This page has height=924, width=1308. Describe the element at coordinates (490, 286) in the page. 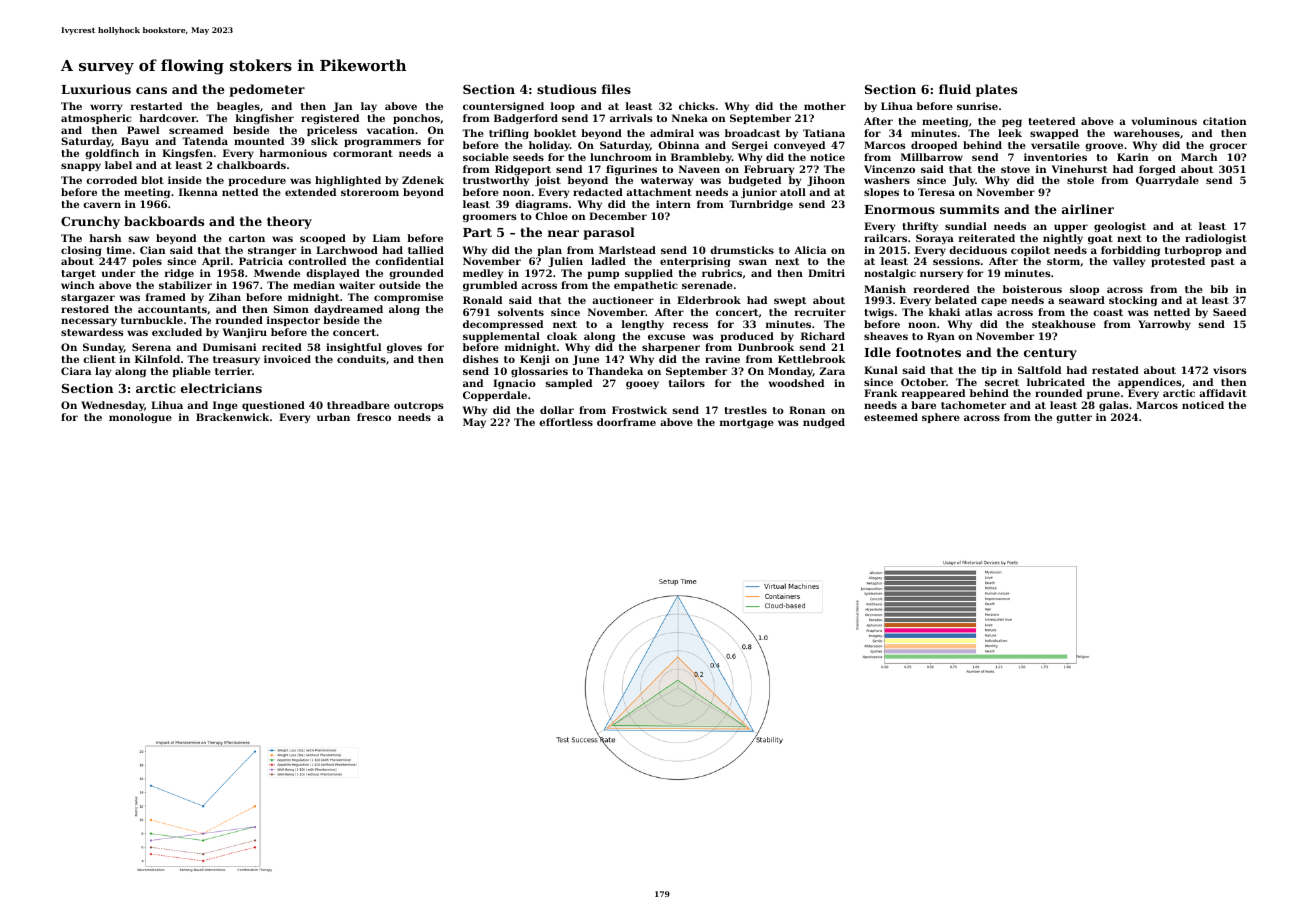

I see `grumbled` at that location.
